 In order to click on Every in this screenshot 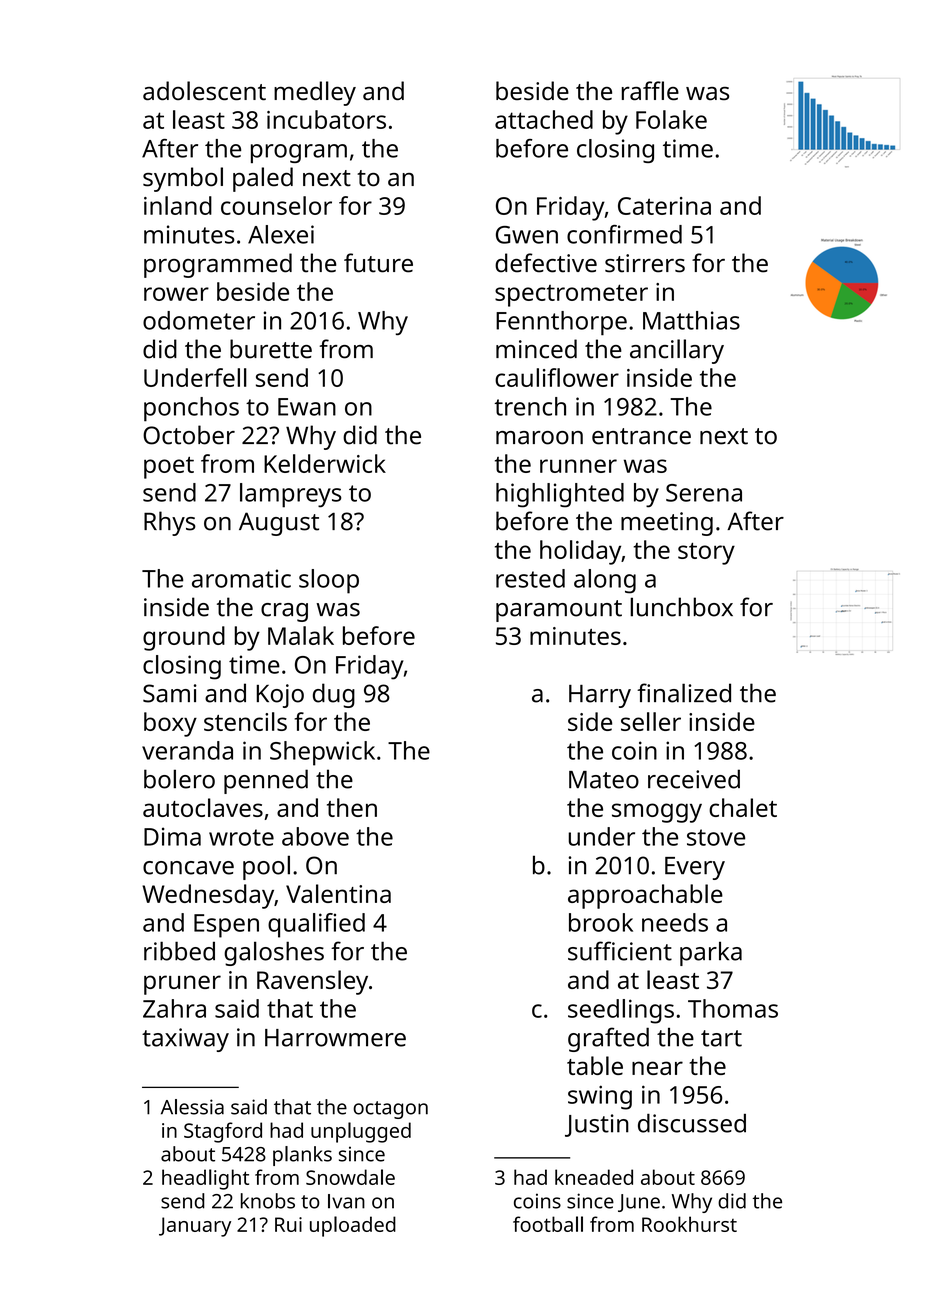, I will do `click(695, 868)`.
